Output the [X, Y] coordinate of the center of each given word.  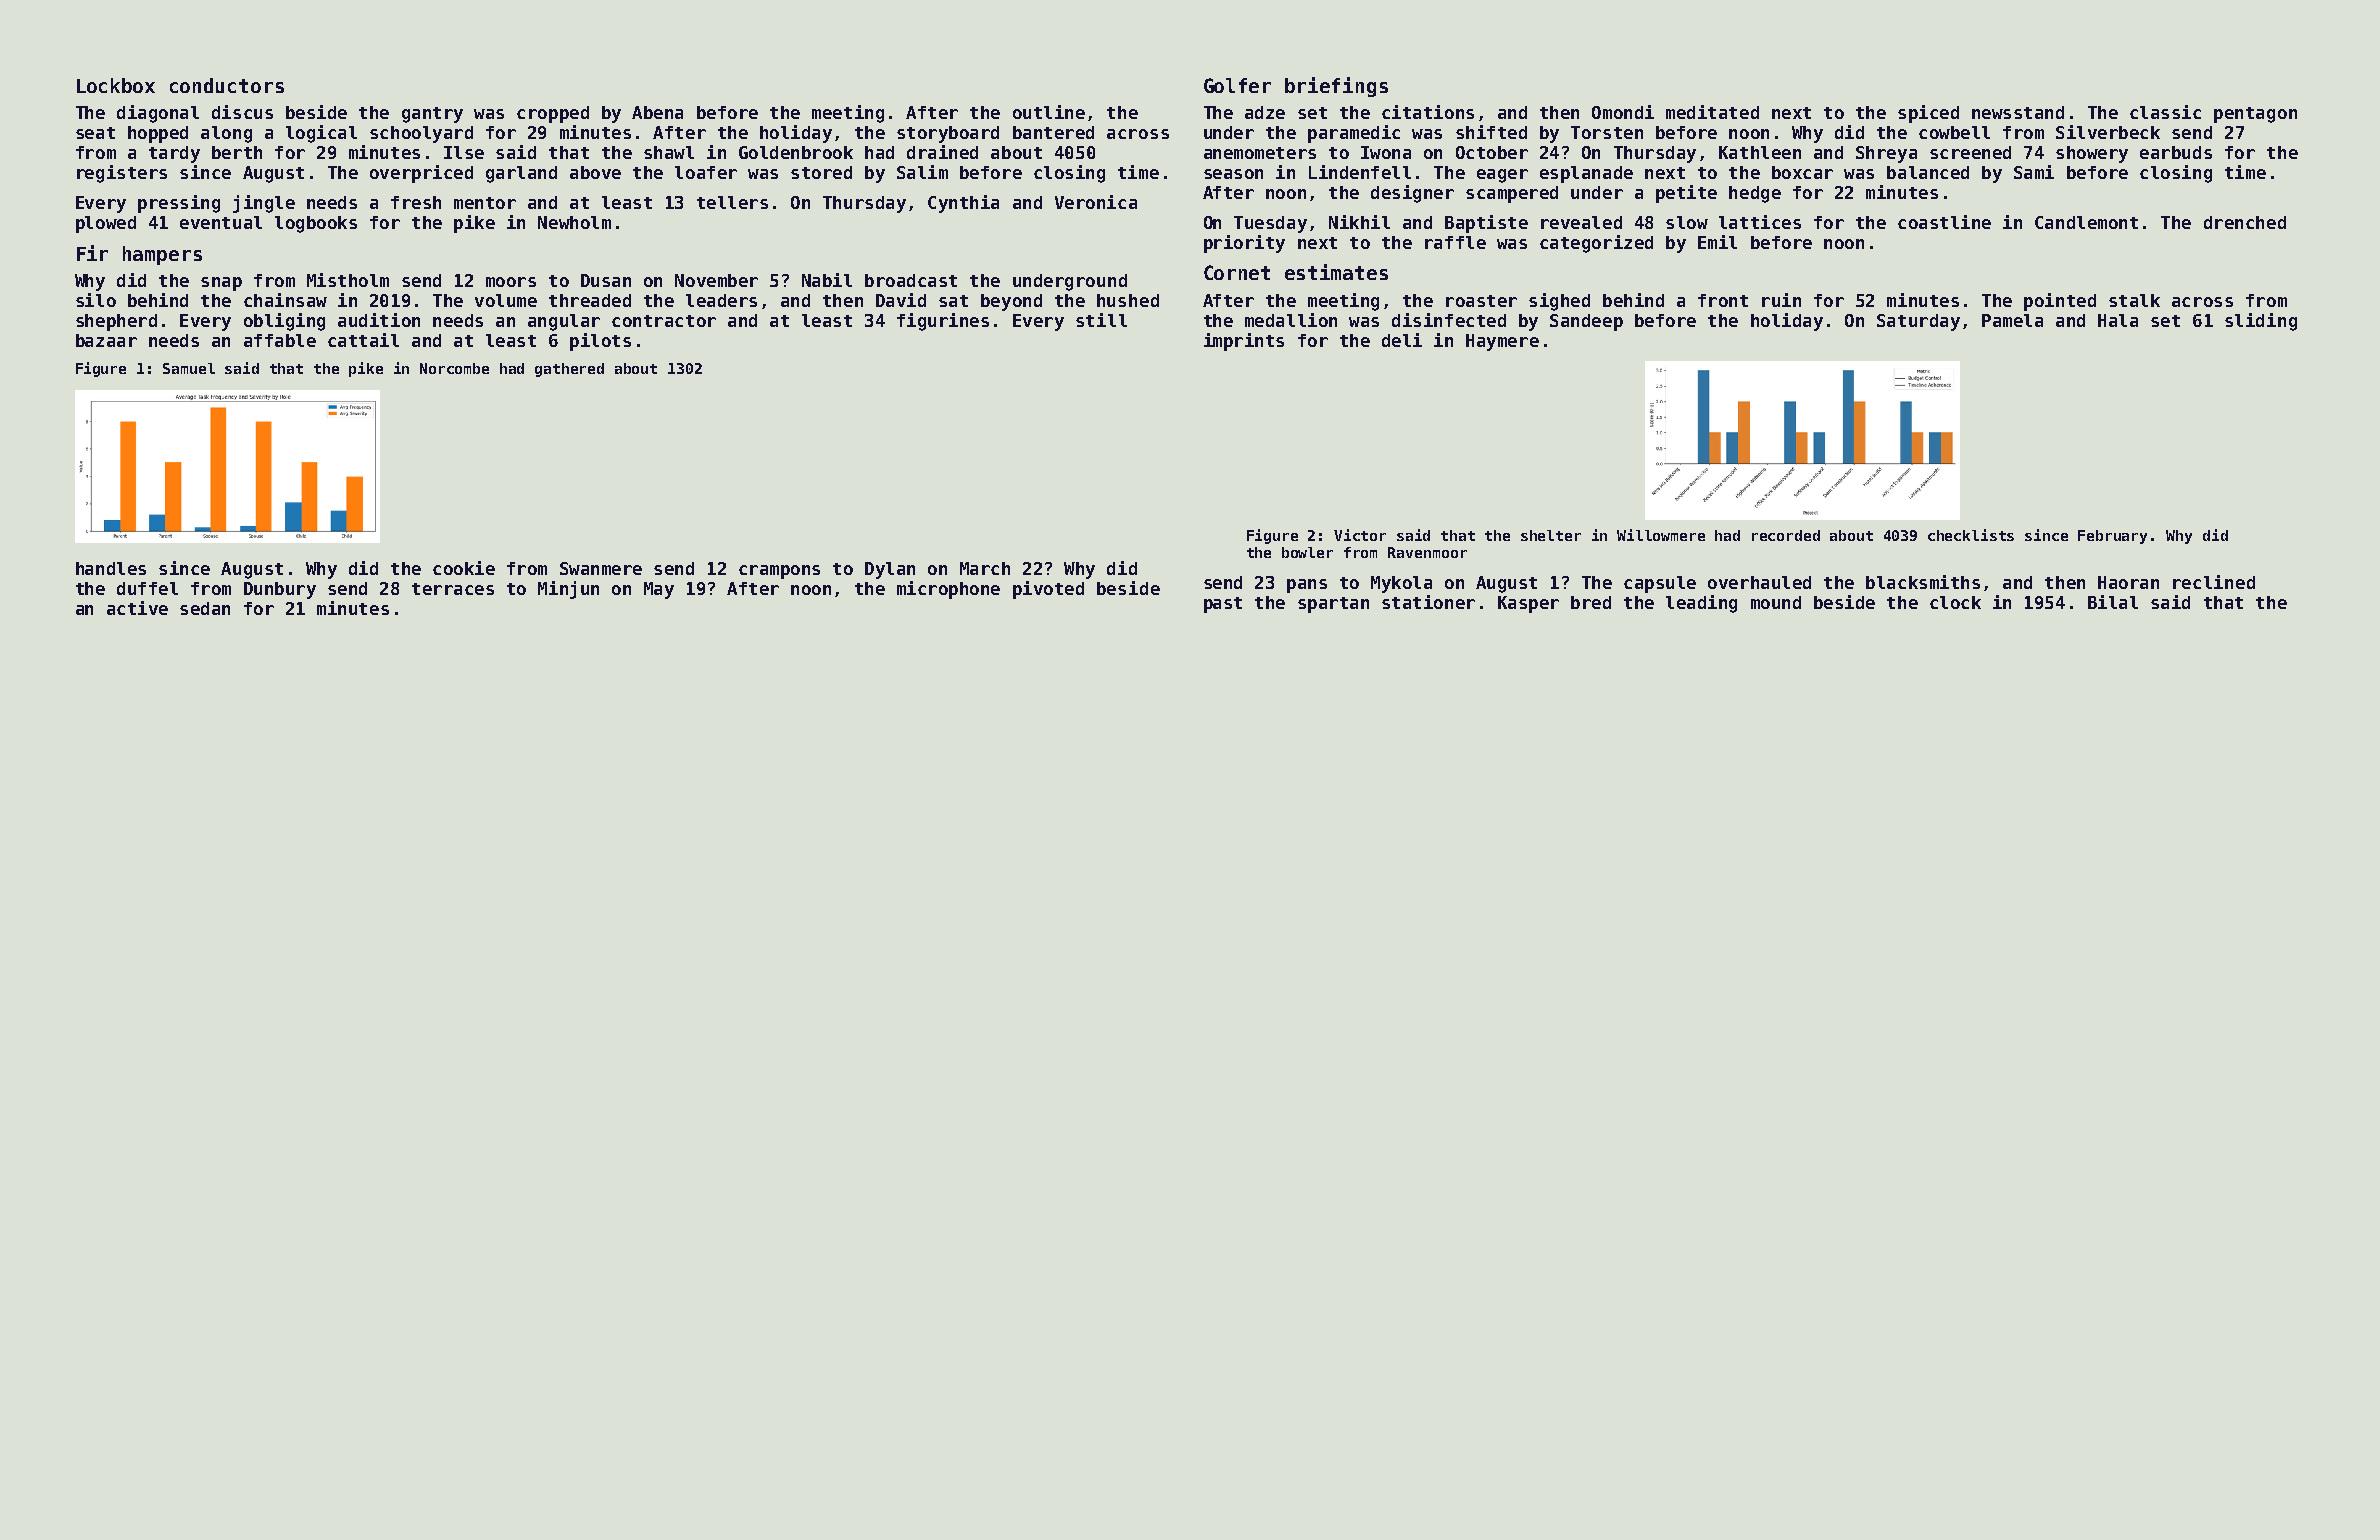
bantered [1053, 132]
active [137, 608]
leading [1701, 604]
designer [1412, 194]
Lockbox [116, 85]
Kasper [1528, 604]
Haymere [1502, 342]
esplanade [1586, 174]
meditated [1712, 112]
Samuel [189, 368]
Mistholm [348, 280]
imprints [1244, 342]
